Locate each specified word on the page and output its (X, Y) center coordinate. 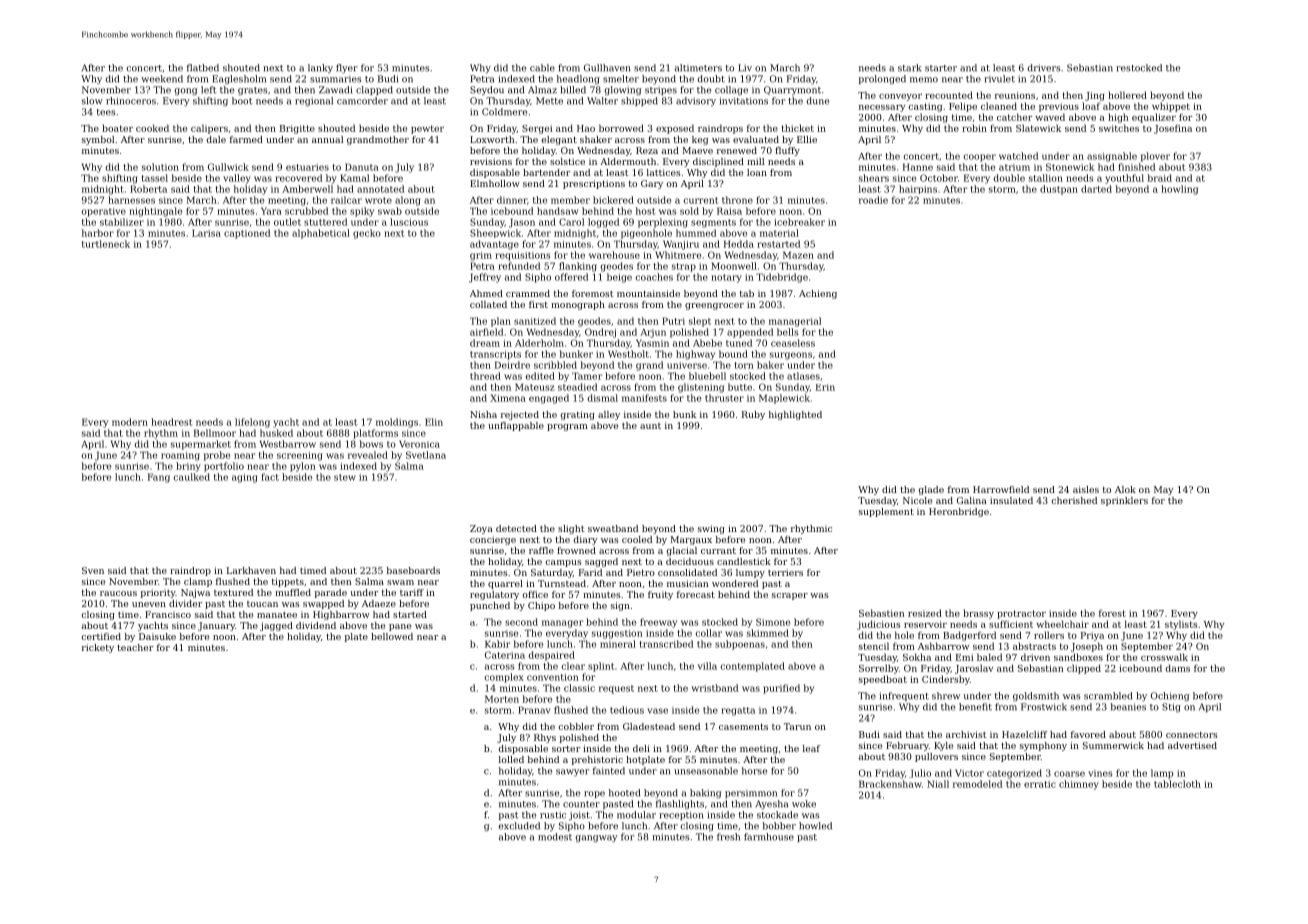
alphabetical (321, 234)
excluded (519, 826)
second (521, 622)
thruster (724, 398)
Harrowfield (1001, 489)
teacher (135, 647)
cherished (1074, 500)
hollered (1127, 95)
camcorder (362, 101)
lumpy (750, 573)
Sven (93, 570)
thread (485, 376)
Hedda (739, 244)
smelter (621, 79)
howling (1179, 190)
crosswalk (1164, 657)
